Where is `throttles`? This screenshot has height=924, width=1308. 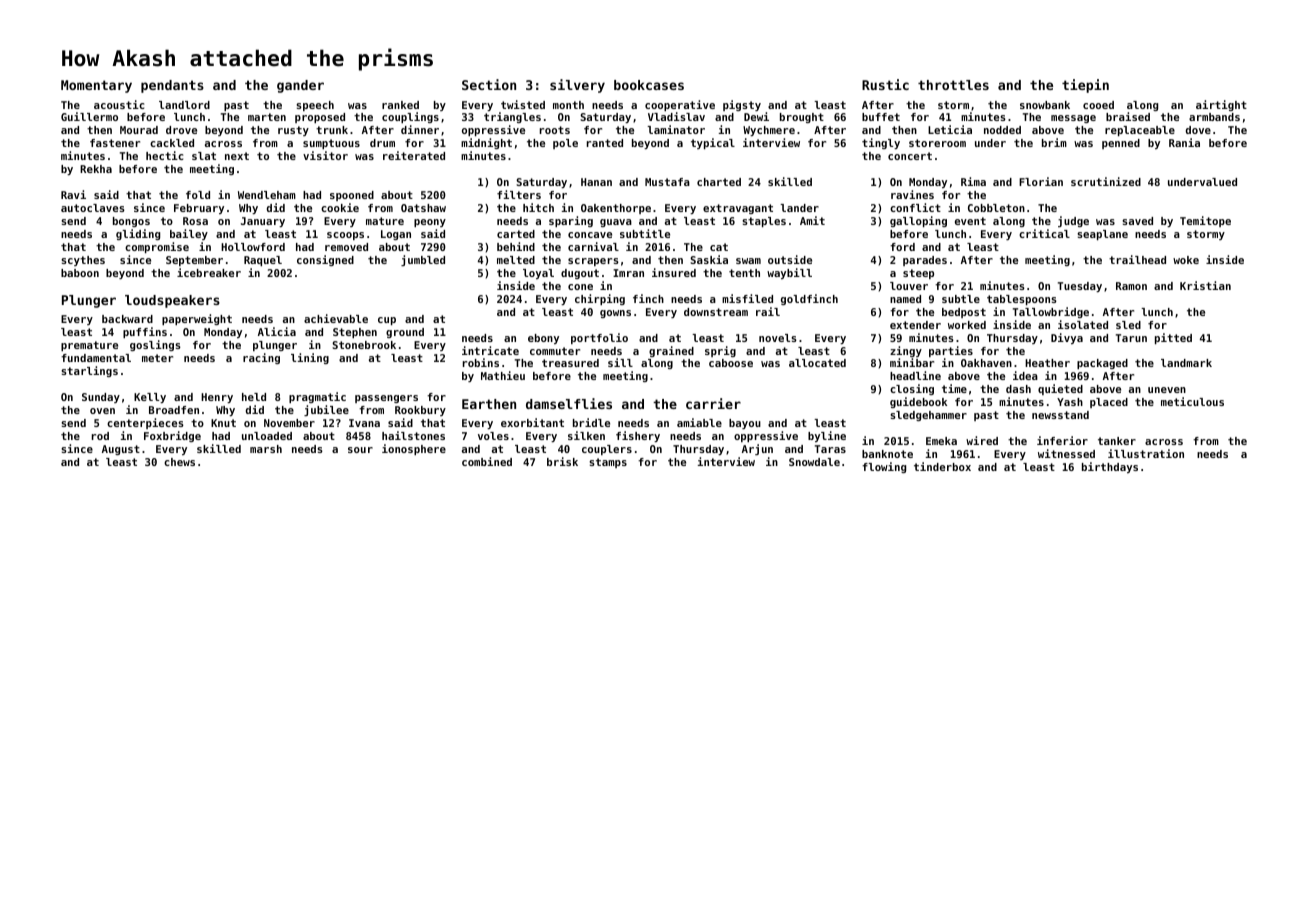 throttles is located at coordinates (953, 85).
